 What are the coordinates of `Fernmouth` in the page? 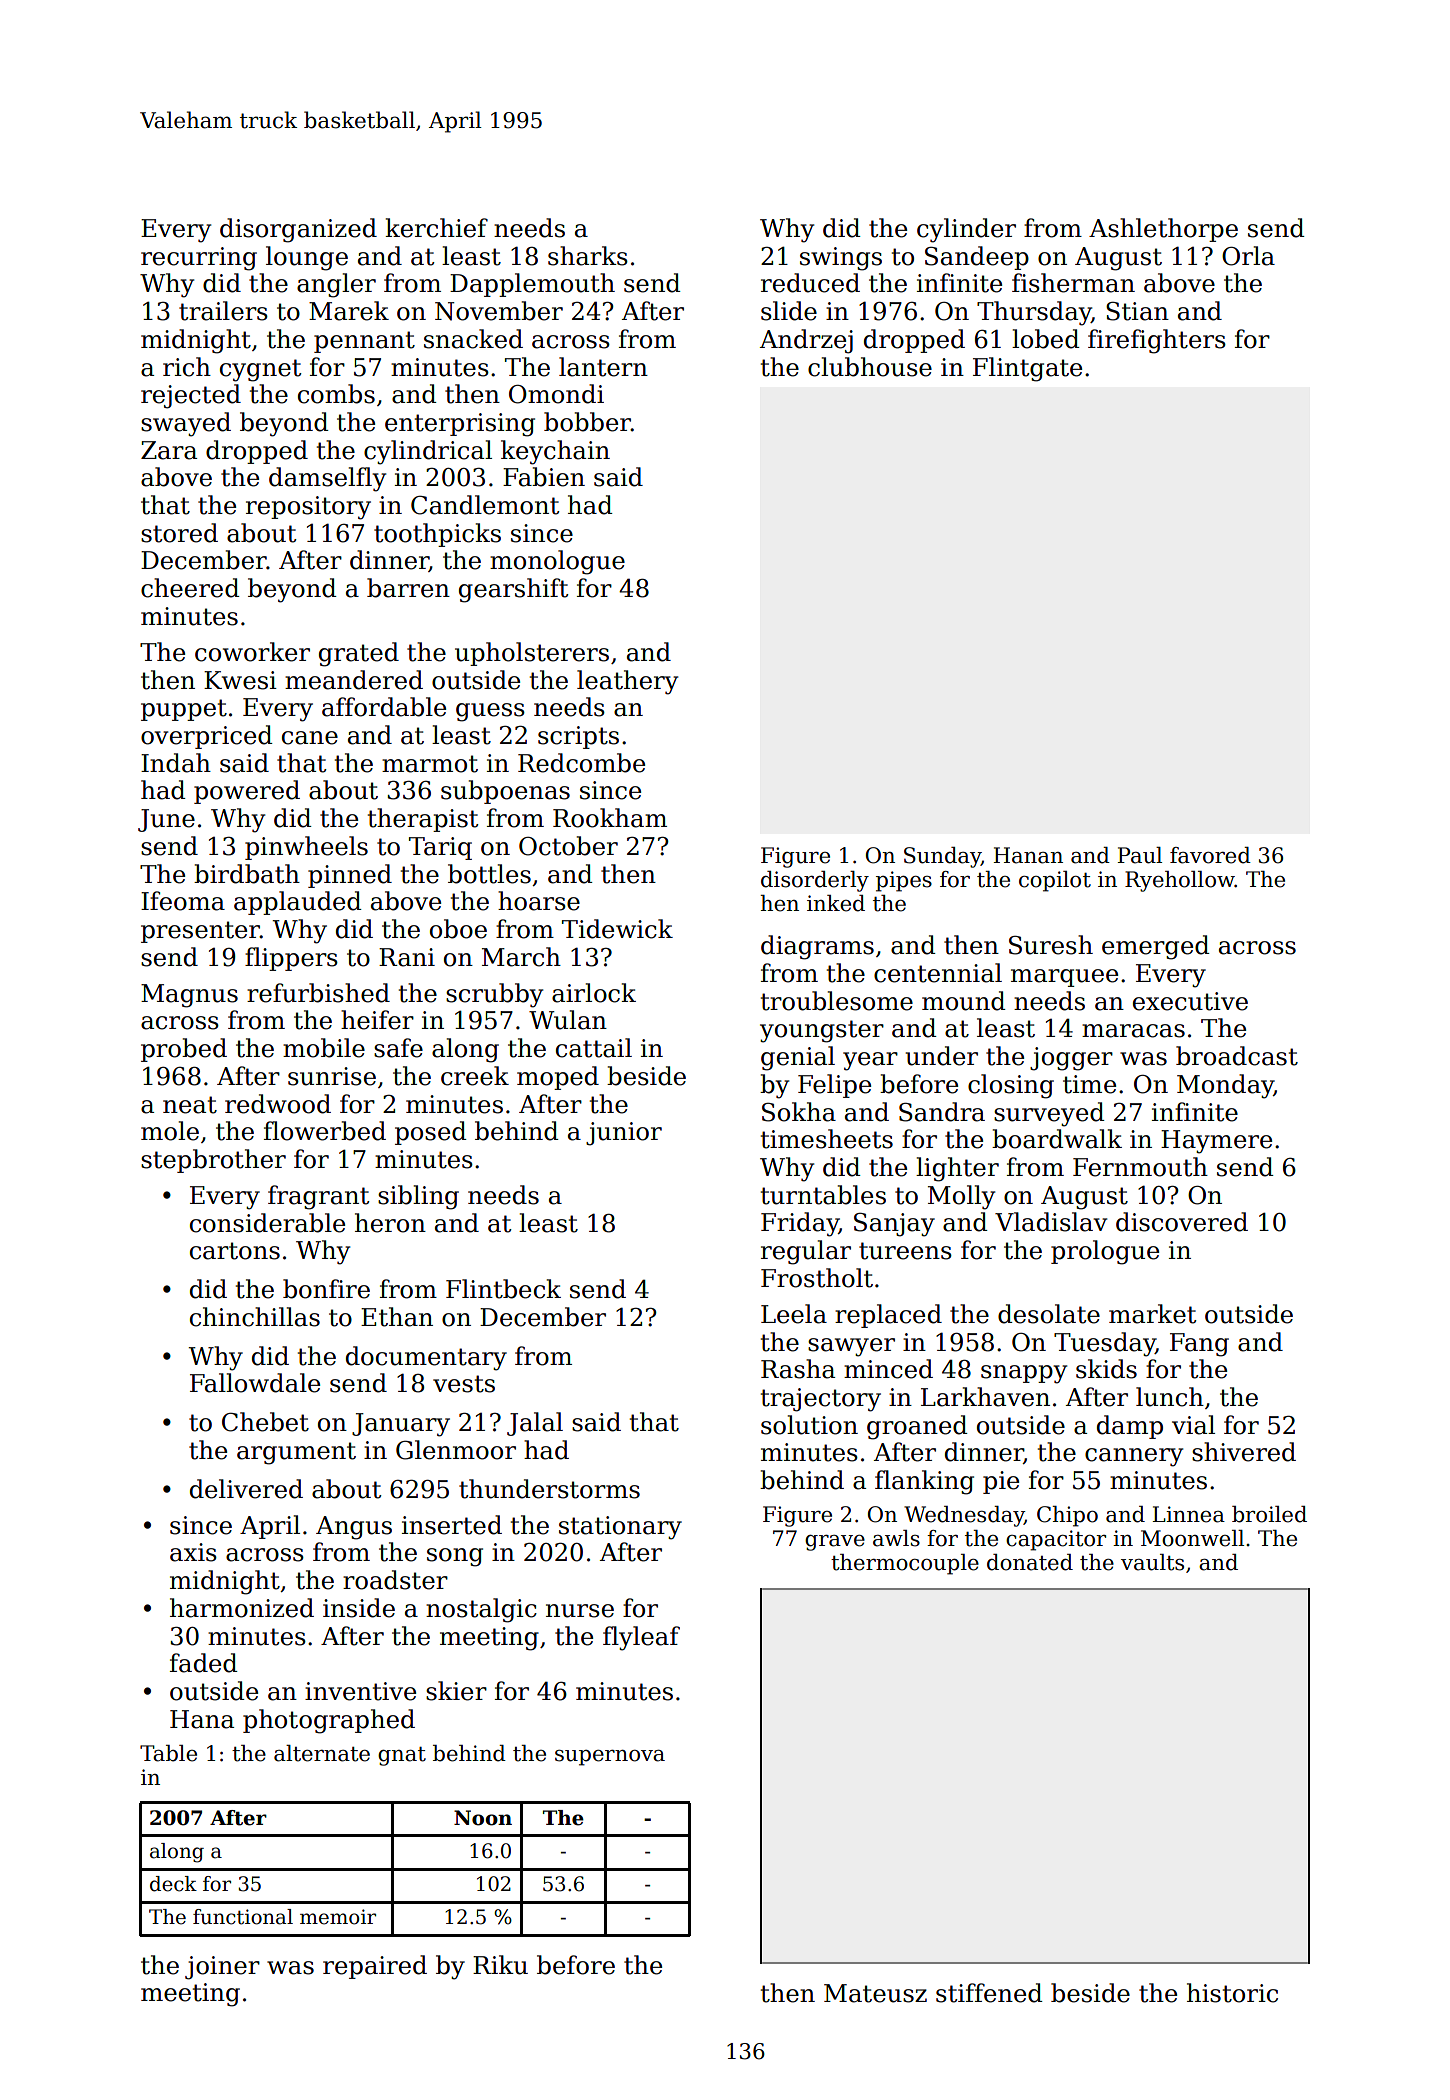 It's located at (1140, 1167).
